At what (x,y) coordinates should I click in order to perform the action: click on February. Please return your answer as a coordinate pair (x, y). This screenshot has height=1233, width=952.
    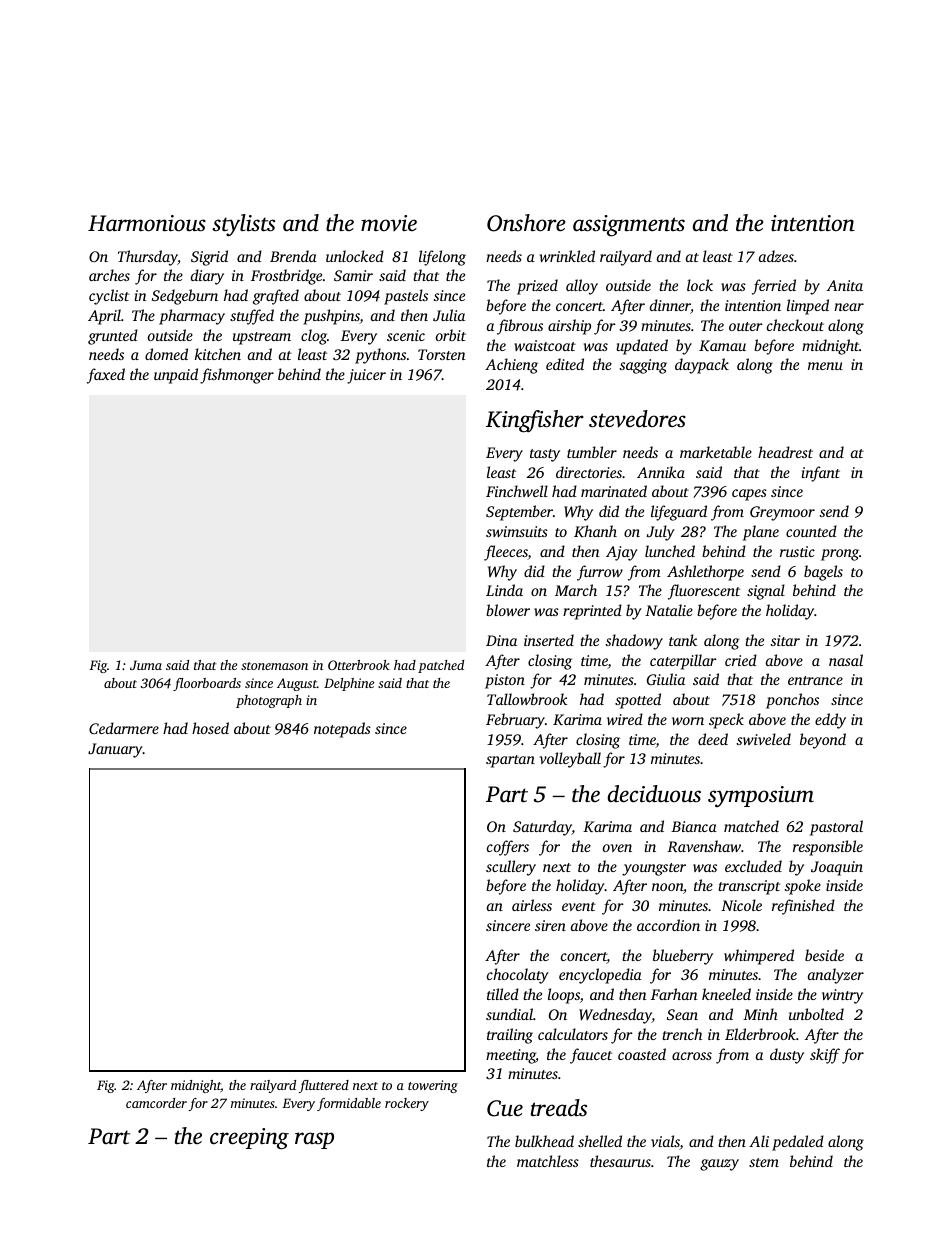
    Looking at the image, I should click on (515, 721).
